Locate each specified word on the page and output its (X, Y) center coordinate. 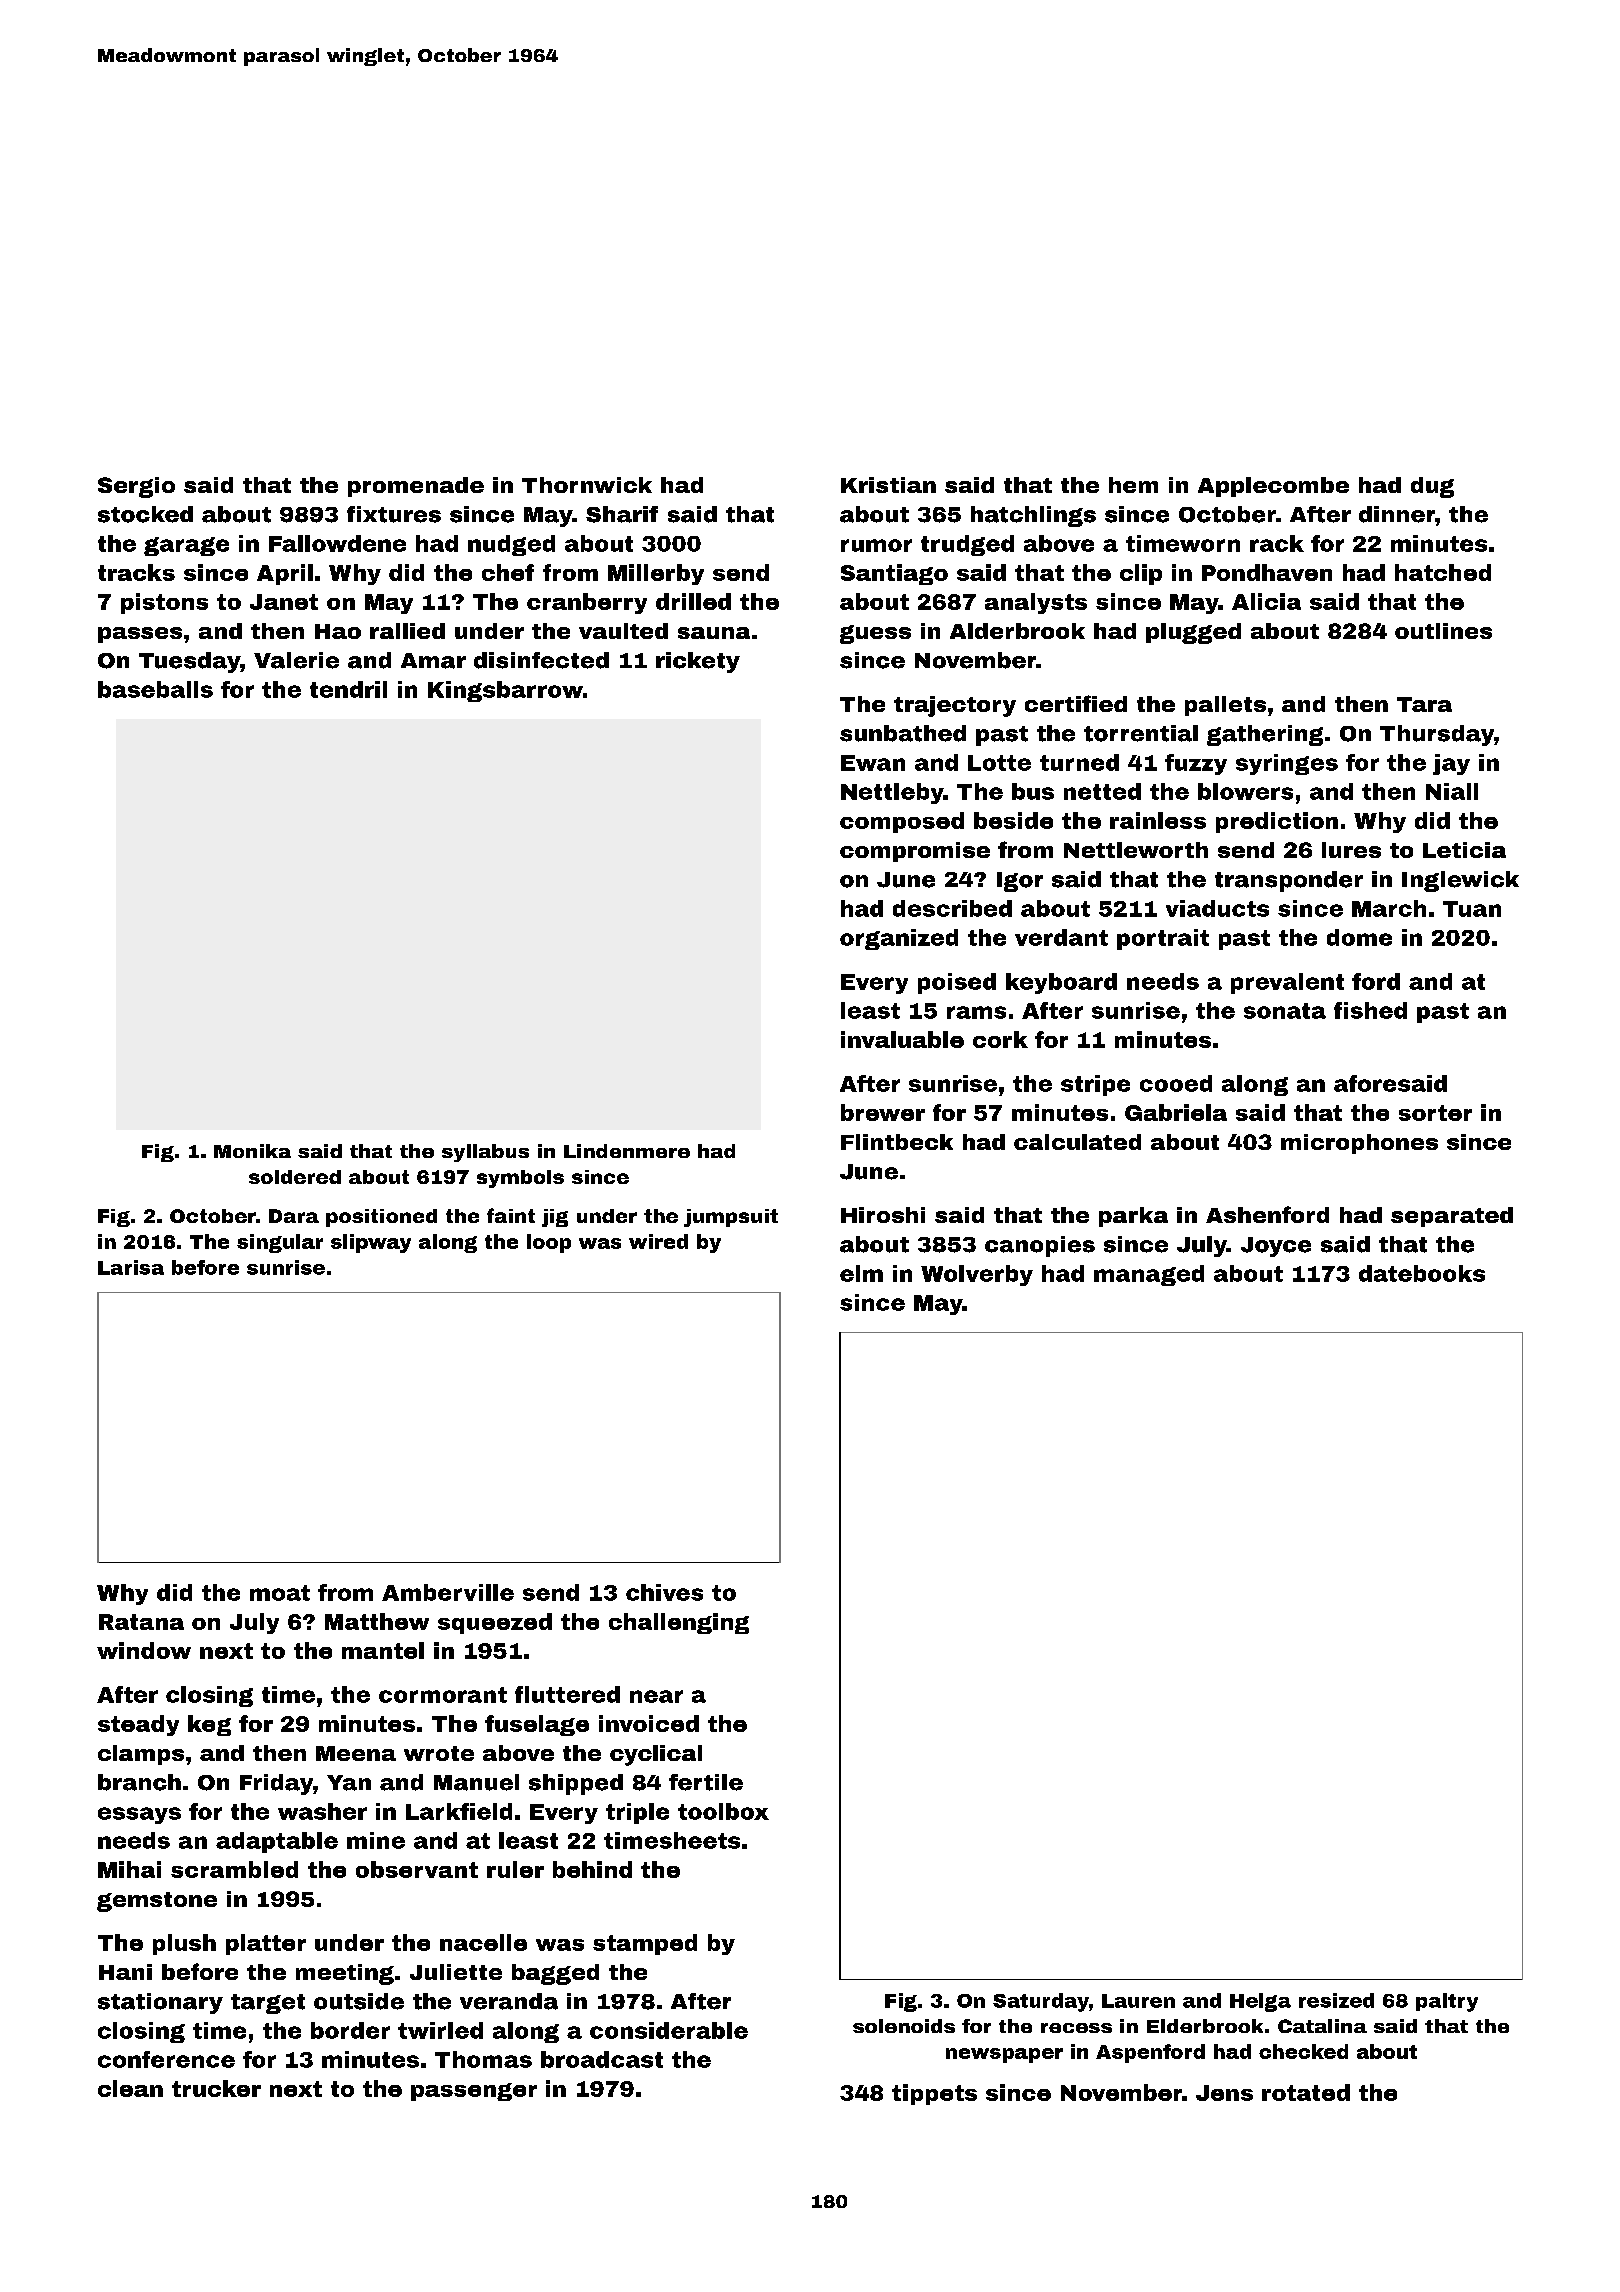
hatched (1443, 572)
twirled (440, 2030)
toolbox (723, 1811)
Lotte (999, 763)
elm (861, 1273)
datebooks (1422, 1273)
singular (280, 1243)
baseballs (155, 689)
